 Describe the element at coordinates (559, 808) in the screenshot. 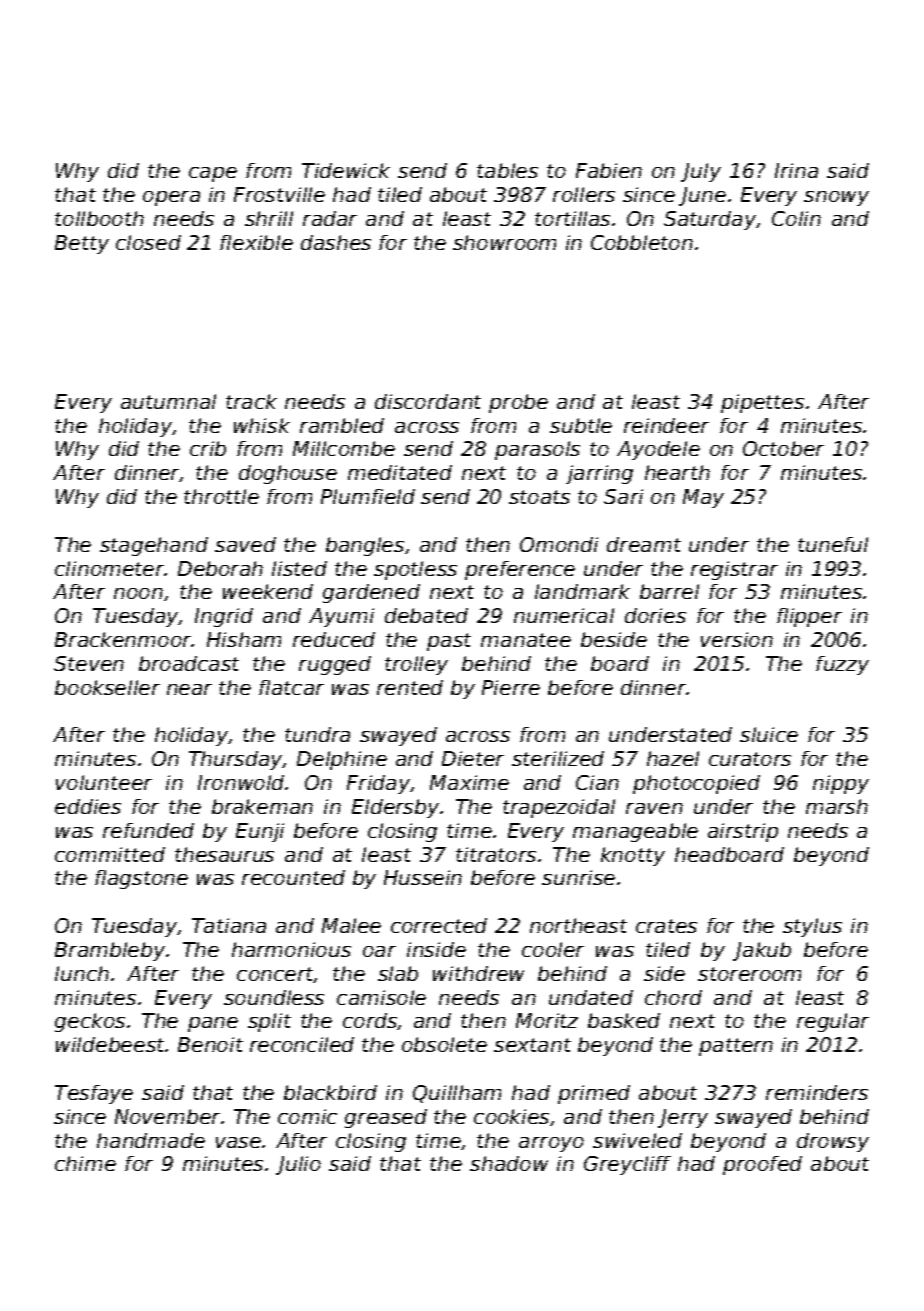

I see `trapezoidal` at that location.
